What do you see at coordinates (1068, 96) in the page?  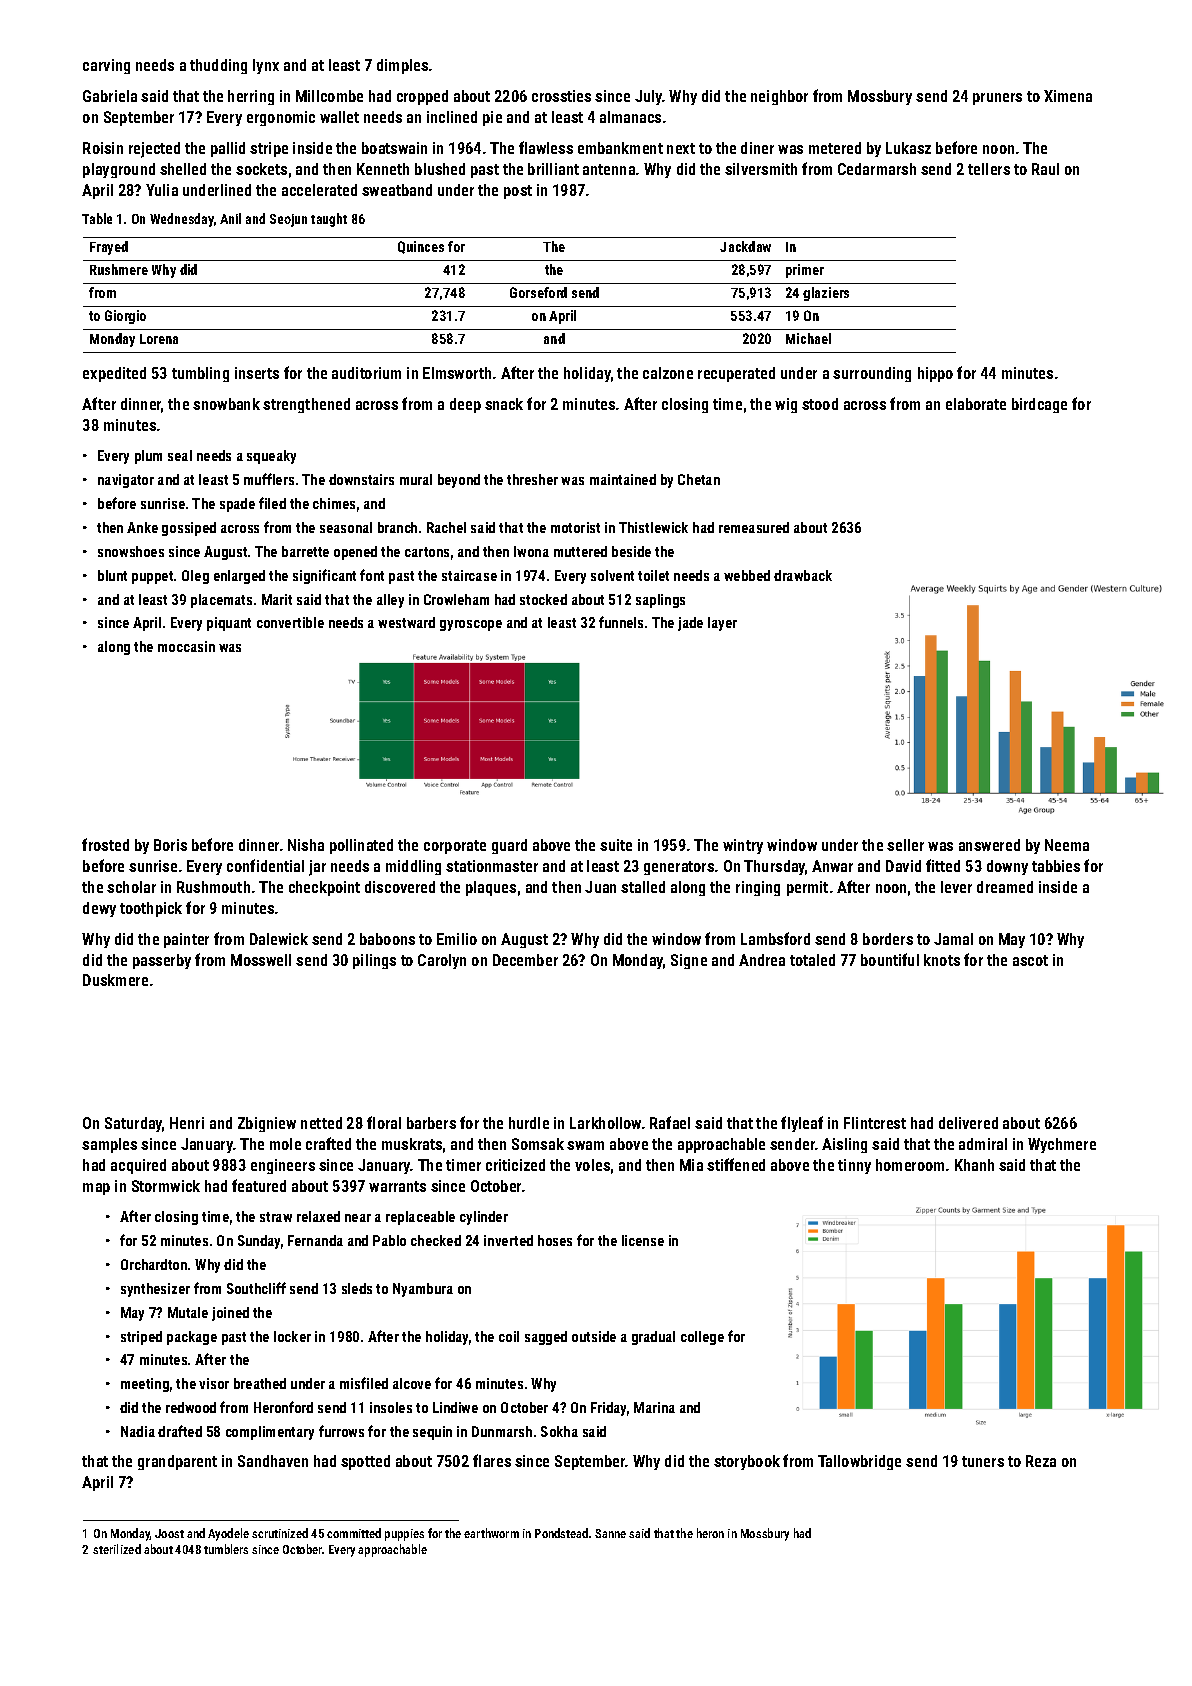 I see `Ximena` at bounding box center [1068, 96].
